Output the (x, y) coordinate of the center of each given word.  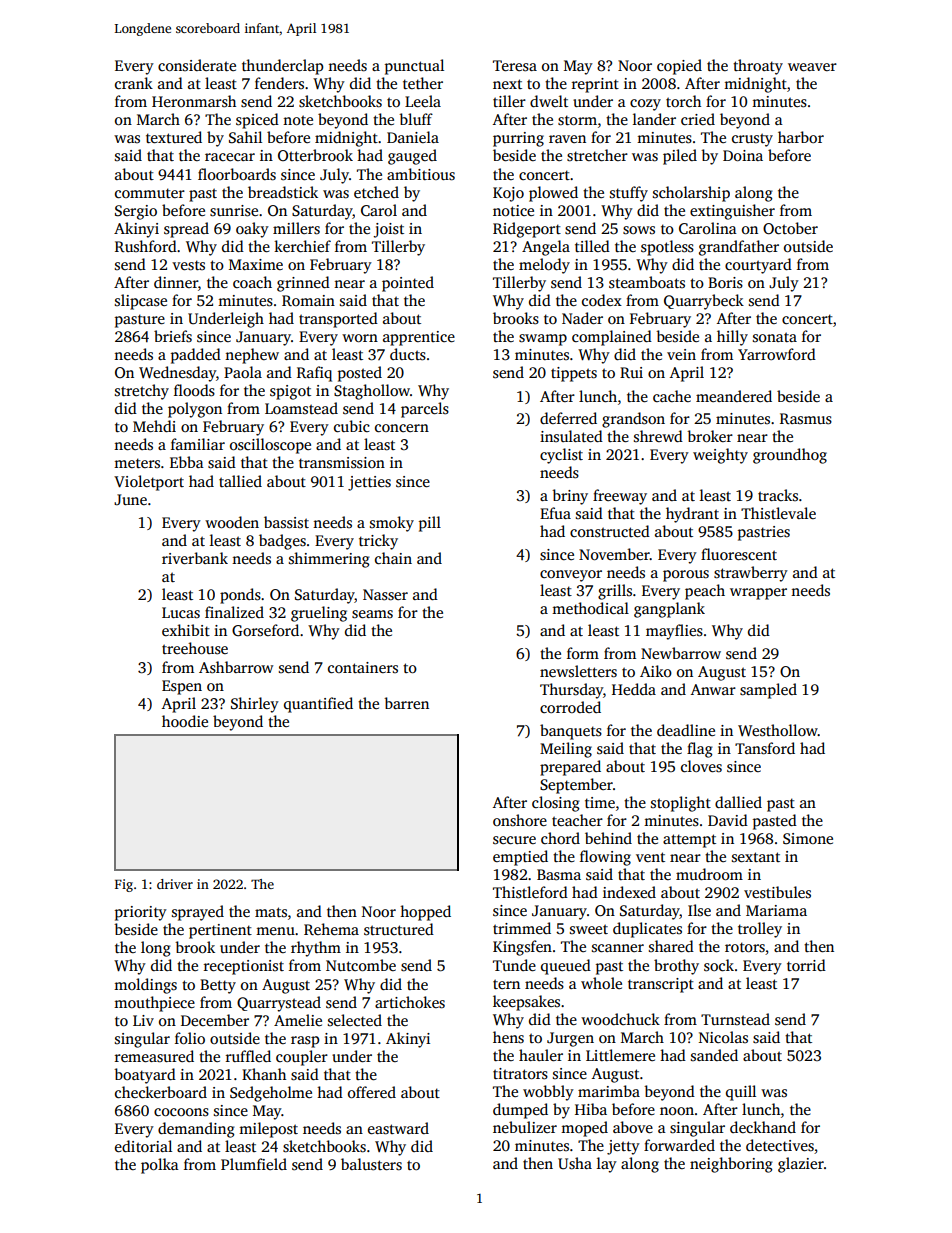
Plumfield (254, 1164)
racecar (230, 157)
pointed (408, 284)
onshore (520, 820)
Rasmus (806, 419)
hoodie (185, 721)
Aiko (656, 671)
